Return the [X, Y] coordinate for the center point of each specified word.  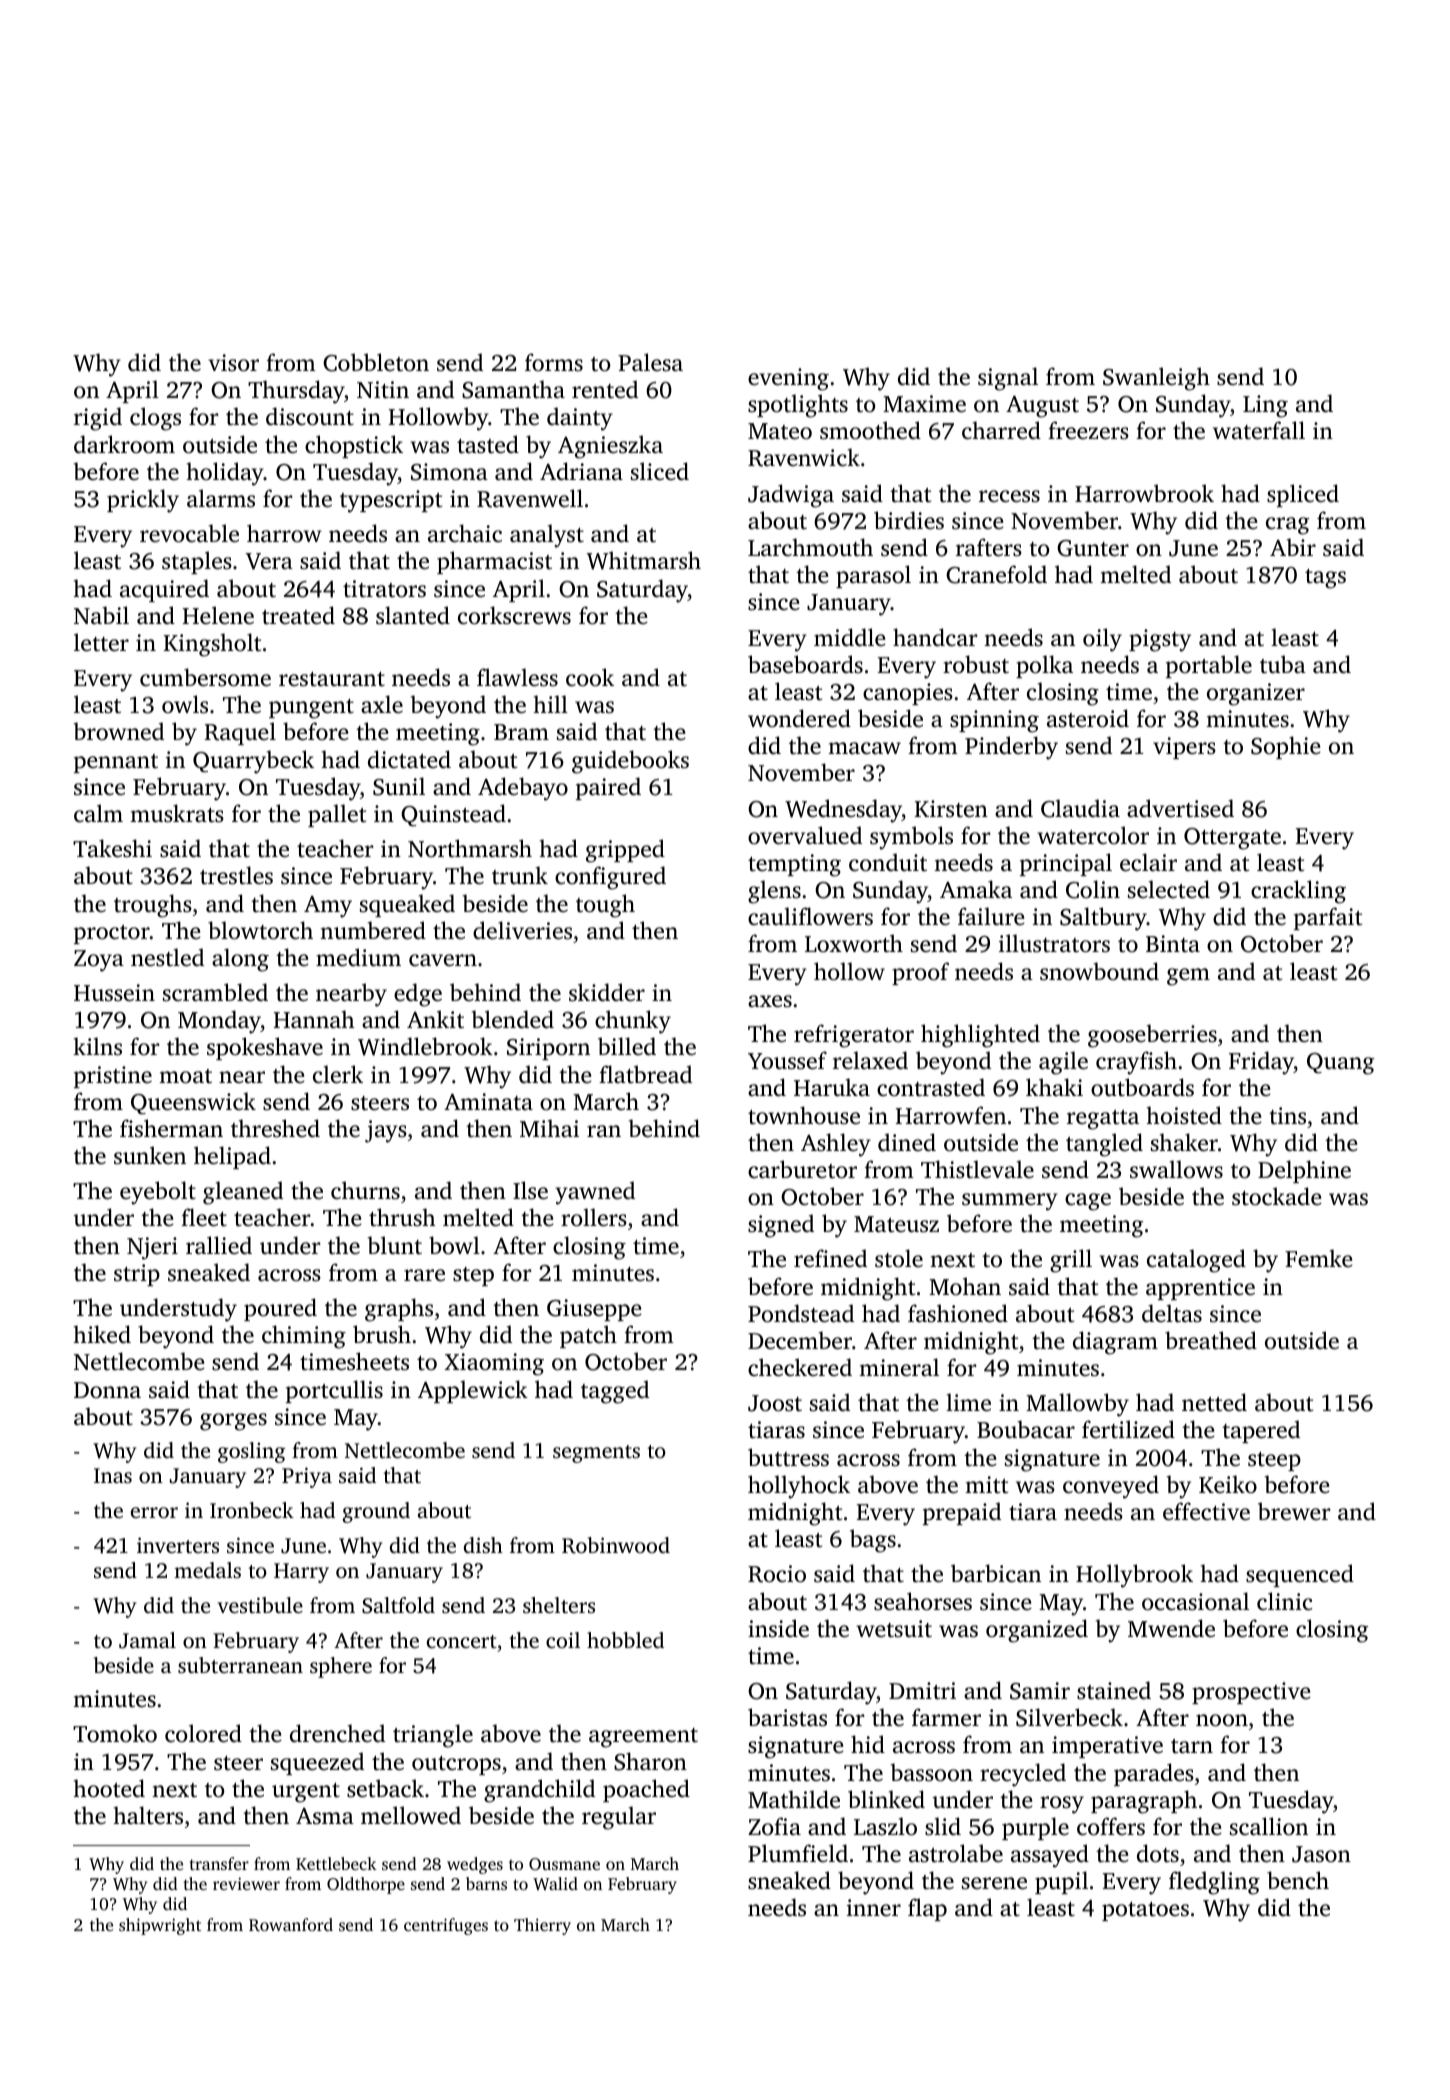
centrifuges [446, 1926]
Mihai [549, 1128]
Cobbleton [376, 362]
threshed [275, 1128]
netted [1214, 1402]
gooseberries [1152, 1036]
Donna [107, 1390]
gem [1188, 977]
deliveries [522, 930]
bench [1298, 1880]
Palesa [650, 362]
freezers [1088, 430]
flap [927, 1909]
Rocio [777, 1574]
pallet [337, 815]
